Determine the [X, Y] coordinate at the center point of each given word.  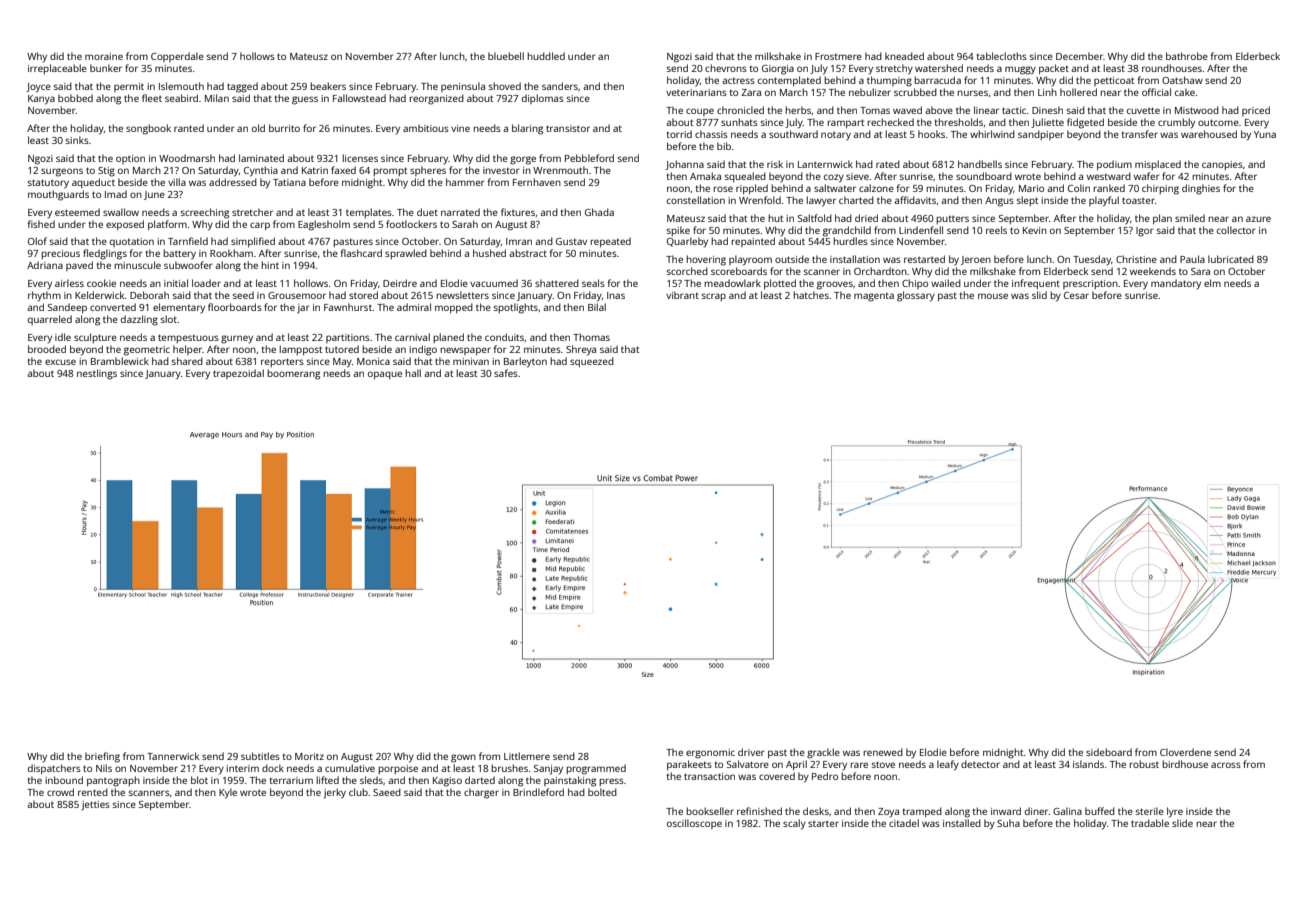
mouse [993, 296]
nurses [972, 93]
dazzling [139, 320]
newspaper [465, 351]
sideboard [1109, 752]
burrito [284, 128]
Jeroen [976, 260]
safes [506, 373]
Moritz [309, 756]
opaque [385, 375]
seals [593, 283]
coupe [700, 112]
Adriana [45, 265]
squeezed [592, 362]
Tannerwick [173, 756]
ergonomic [710, 754]
